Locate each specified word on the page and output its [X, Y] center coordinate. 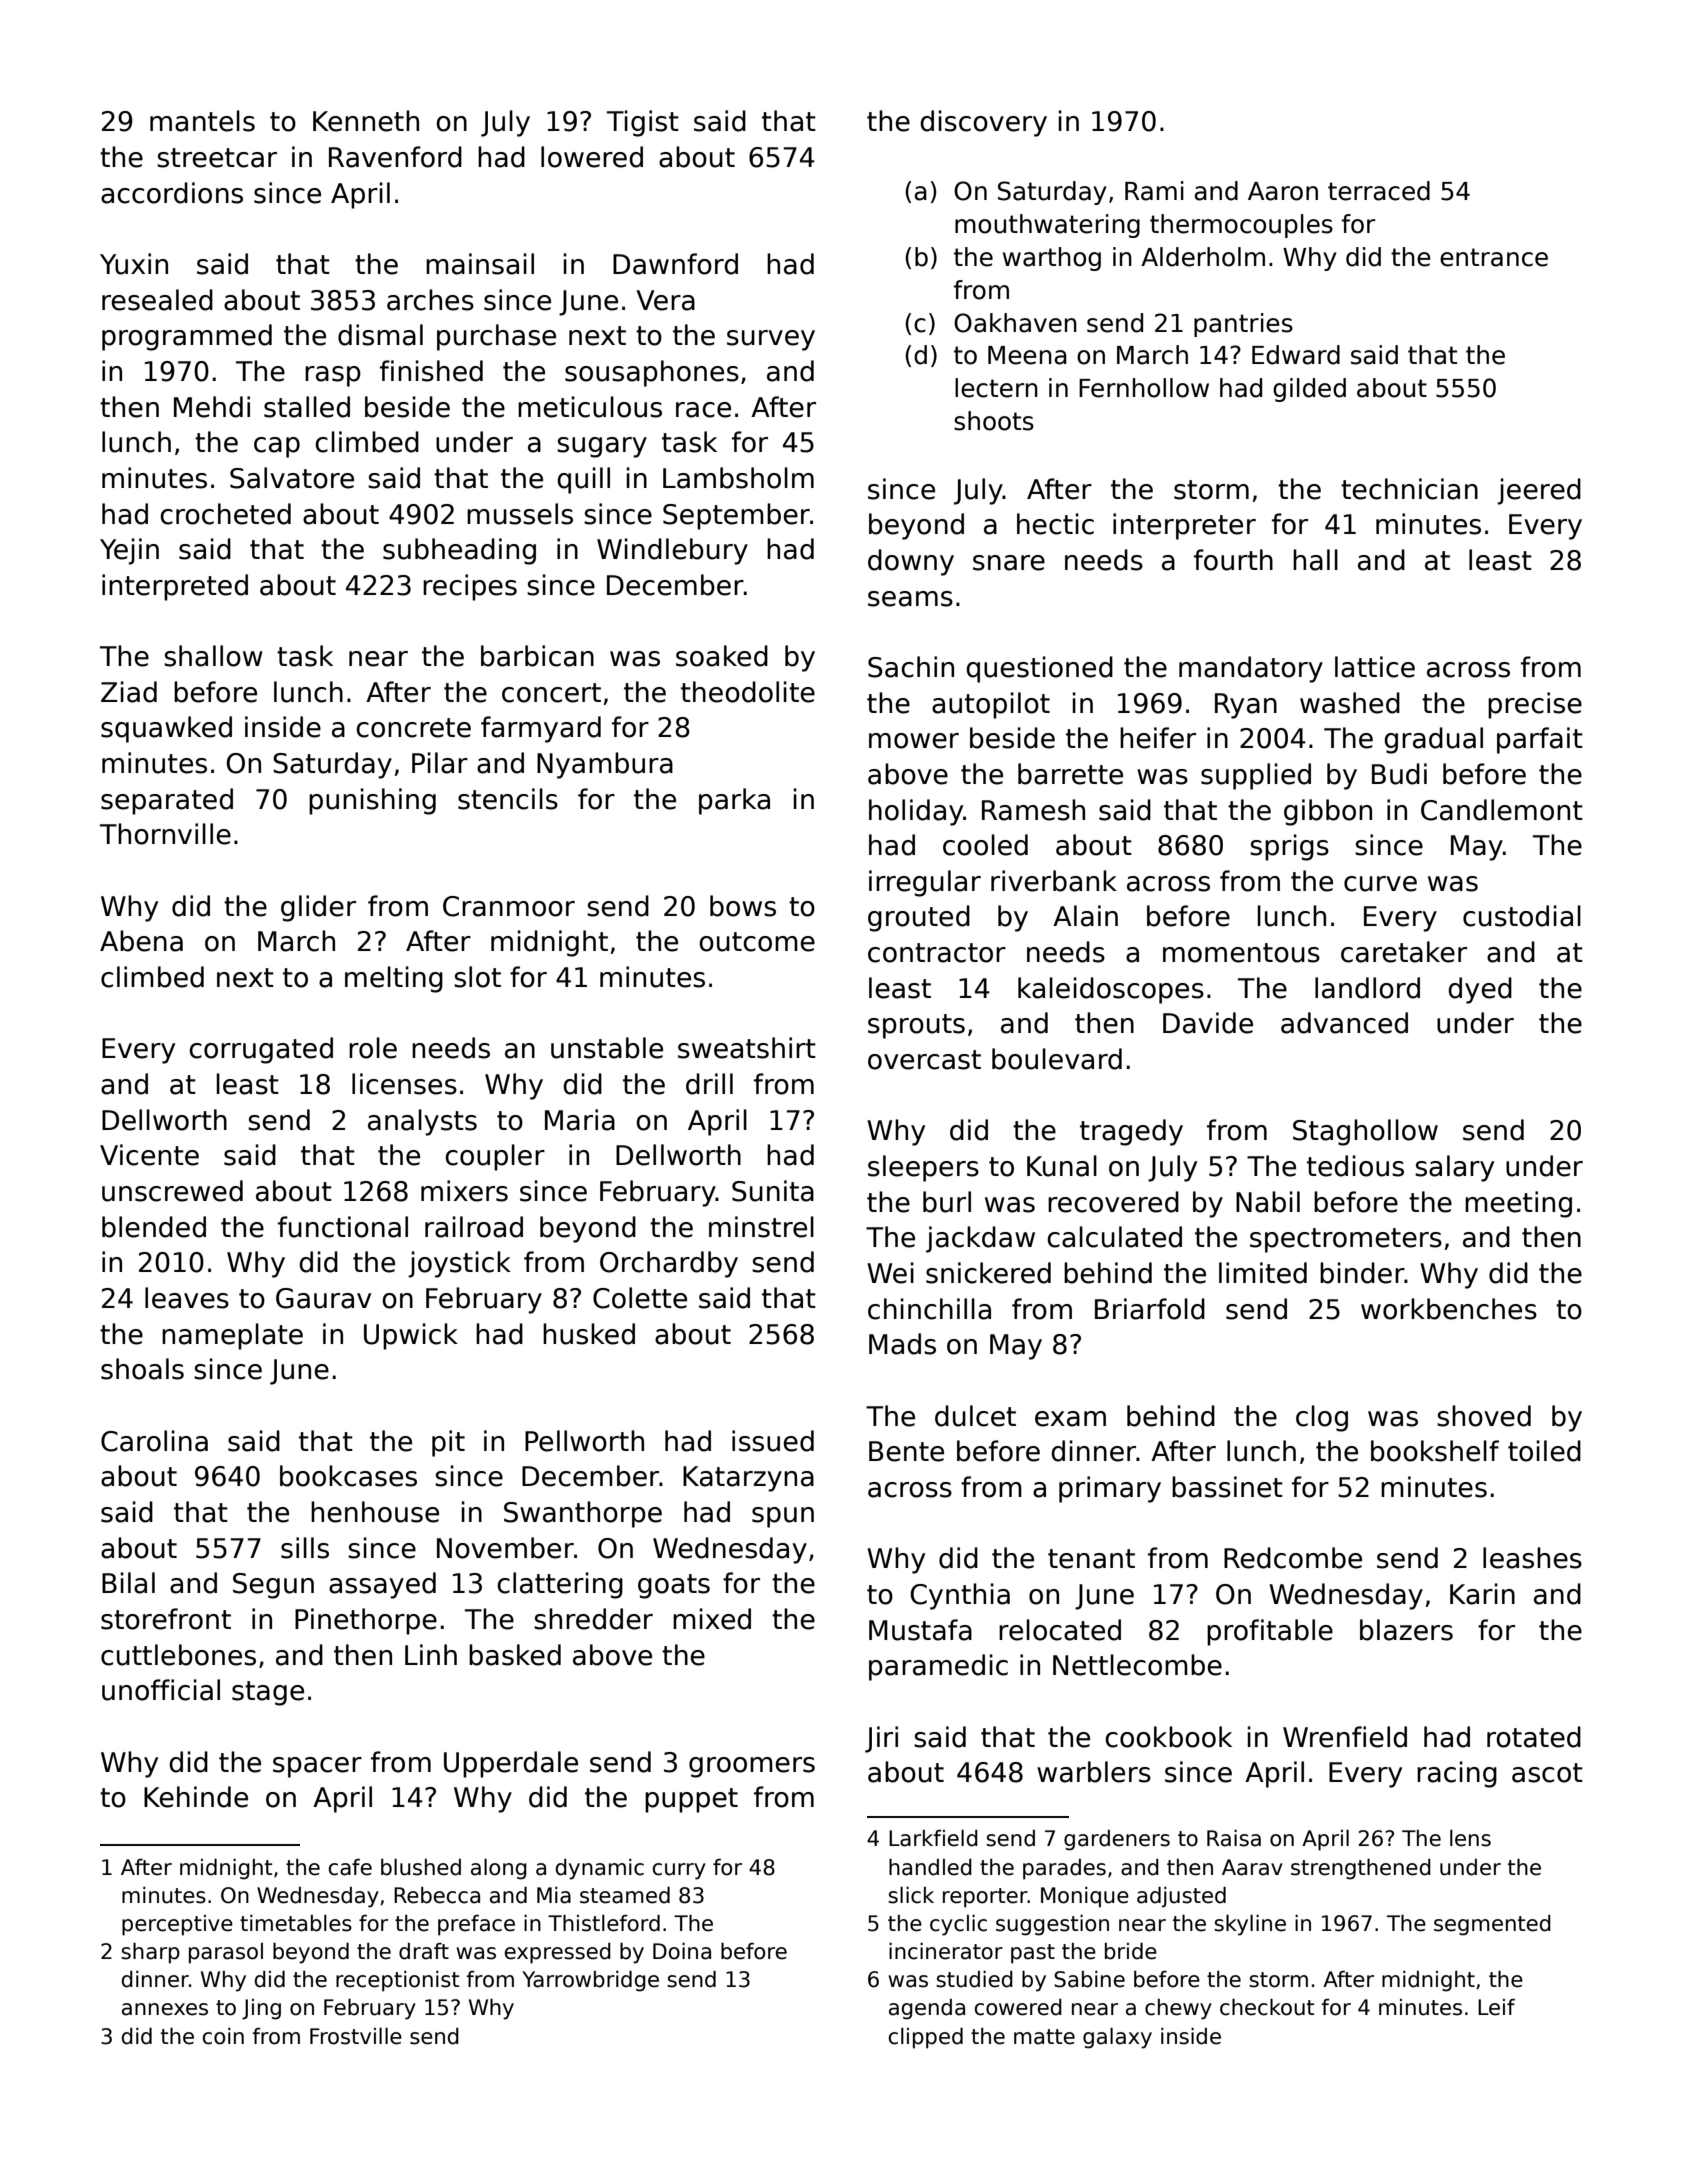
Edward [1296, 355]
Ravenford [395, 157]
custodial [1522, 916]
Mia [554, 1895]
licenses [404, 1084]
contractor [937, 953]
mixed [712, 1619]
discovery [983, 123]
